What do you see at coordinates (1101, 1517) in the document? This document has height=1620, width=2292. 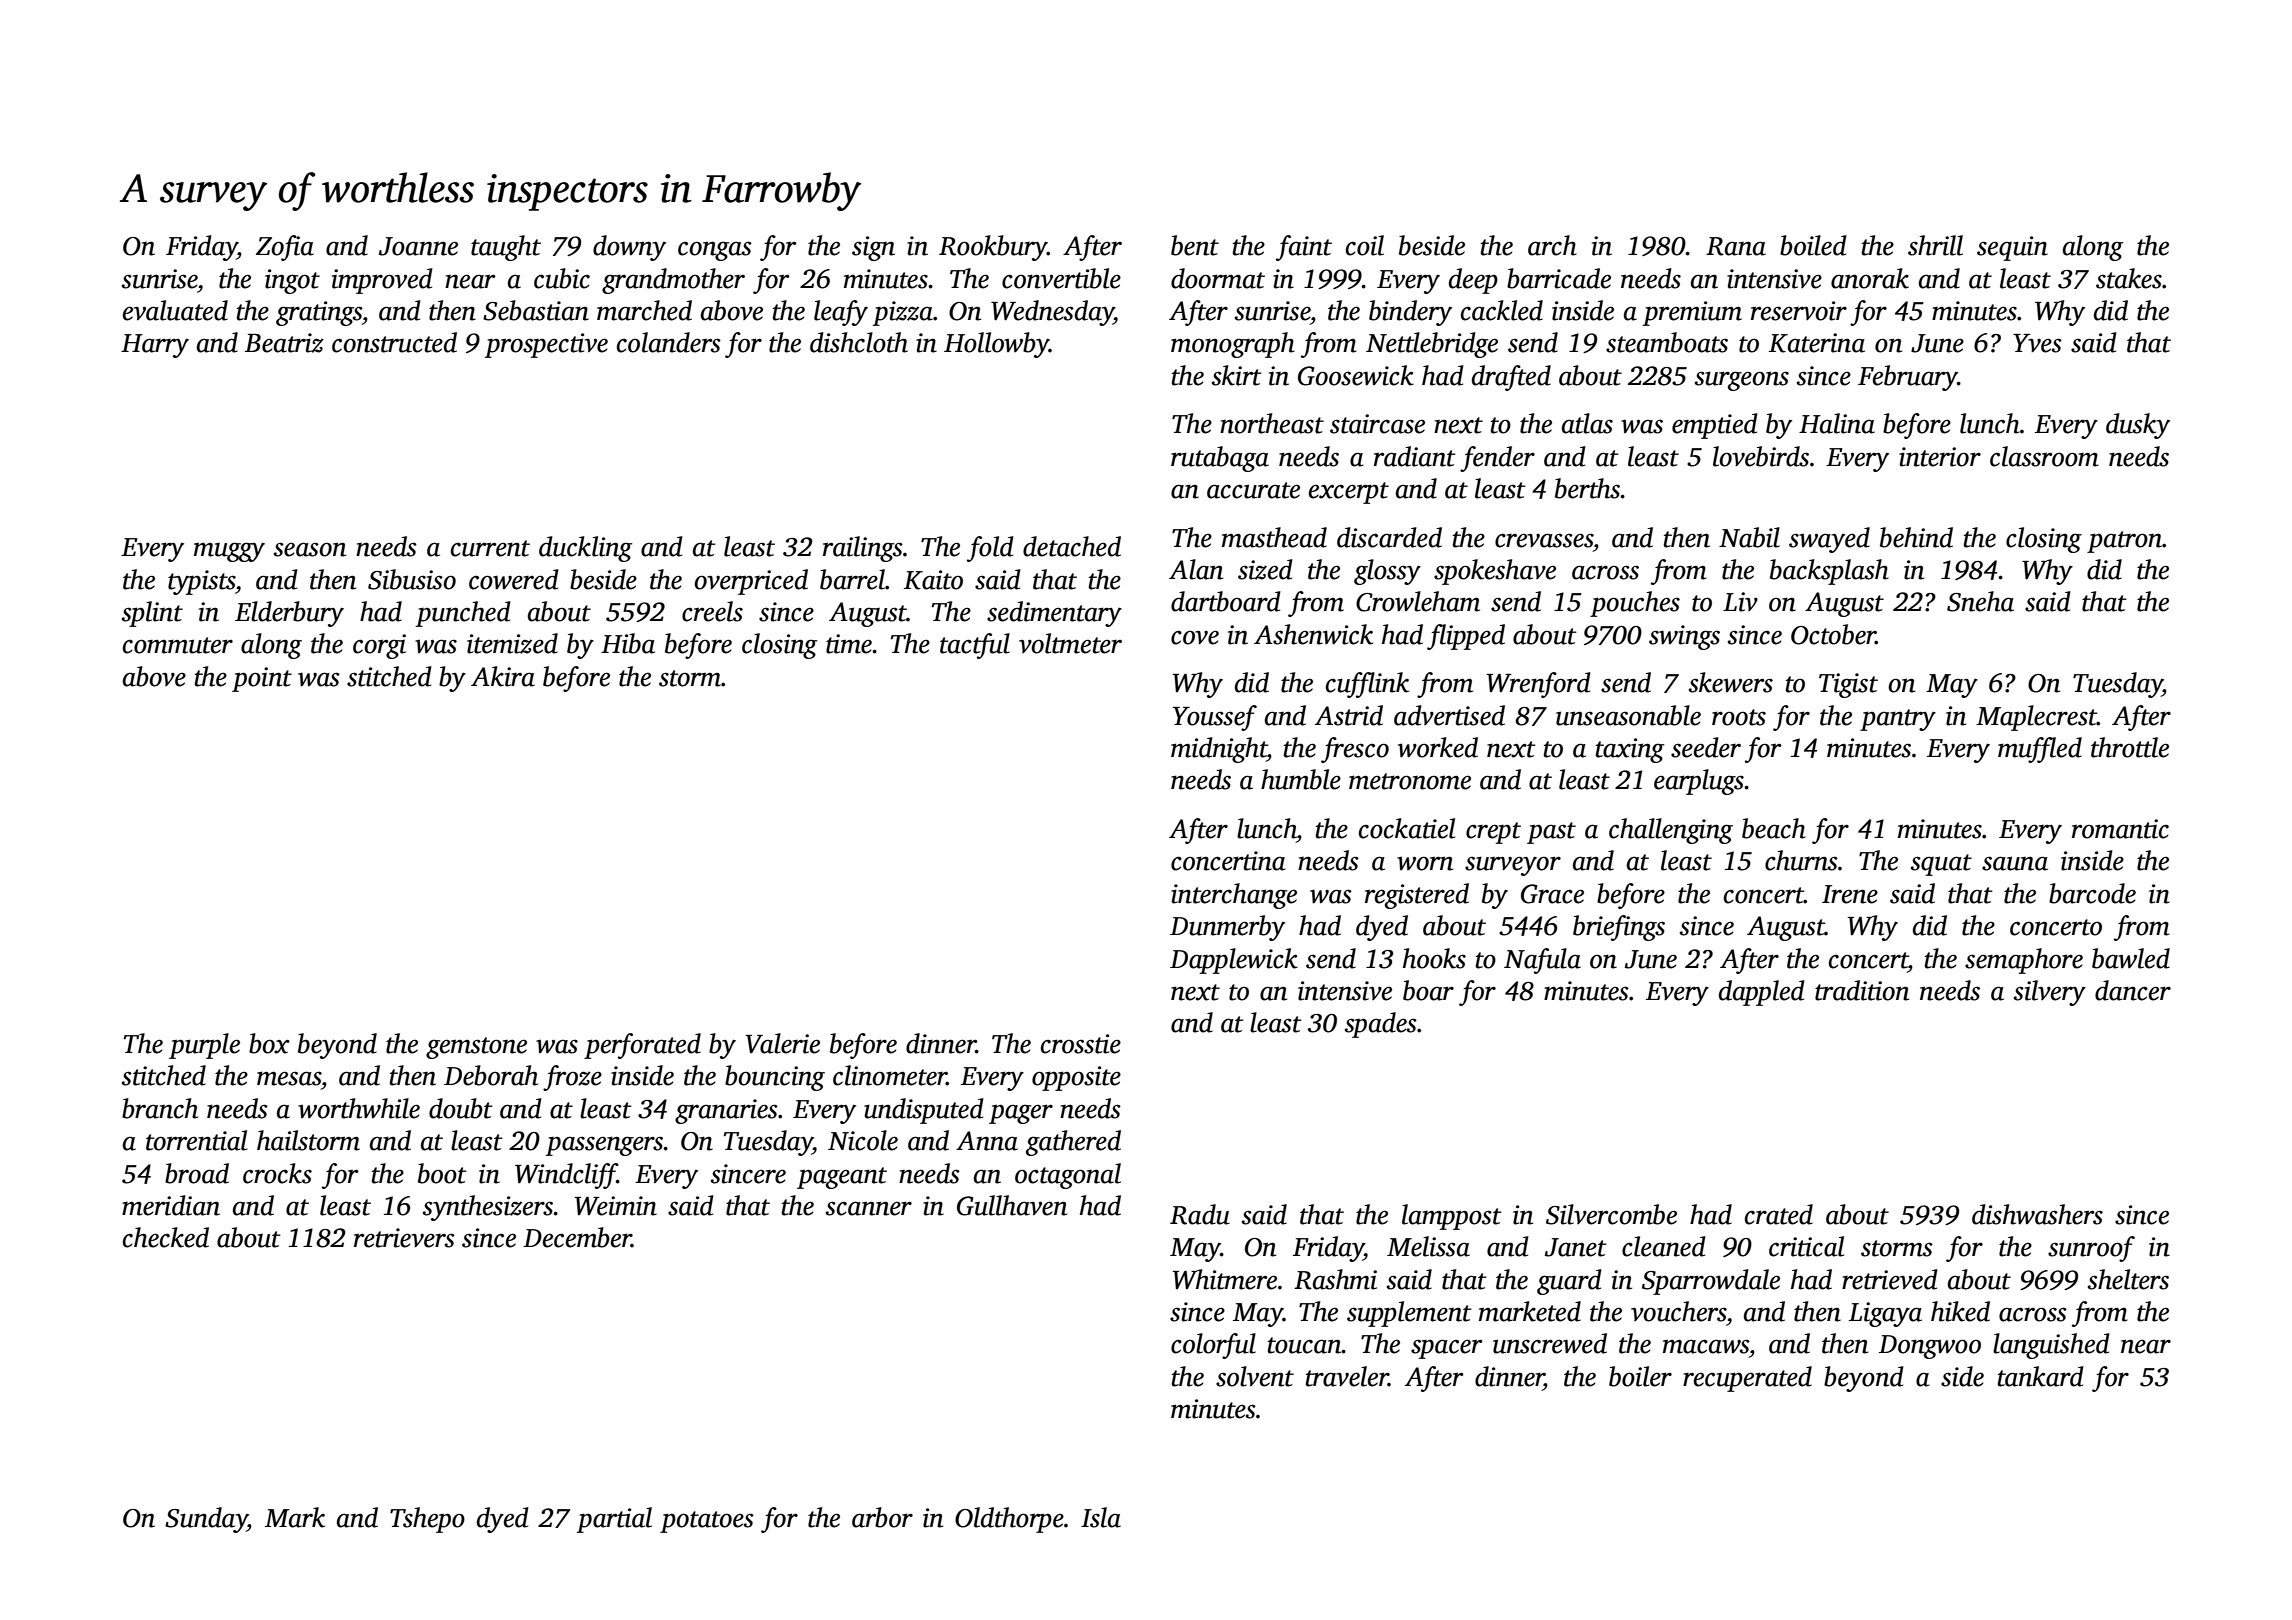 I see `Isla` at bounding box center [1101, 1517].
